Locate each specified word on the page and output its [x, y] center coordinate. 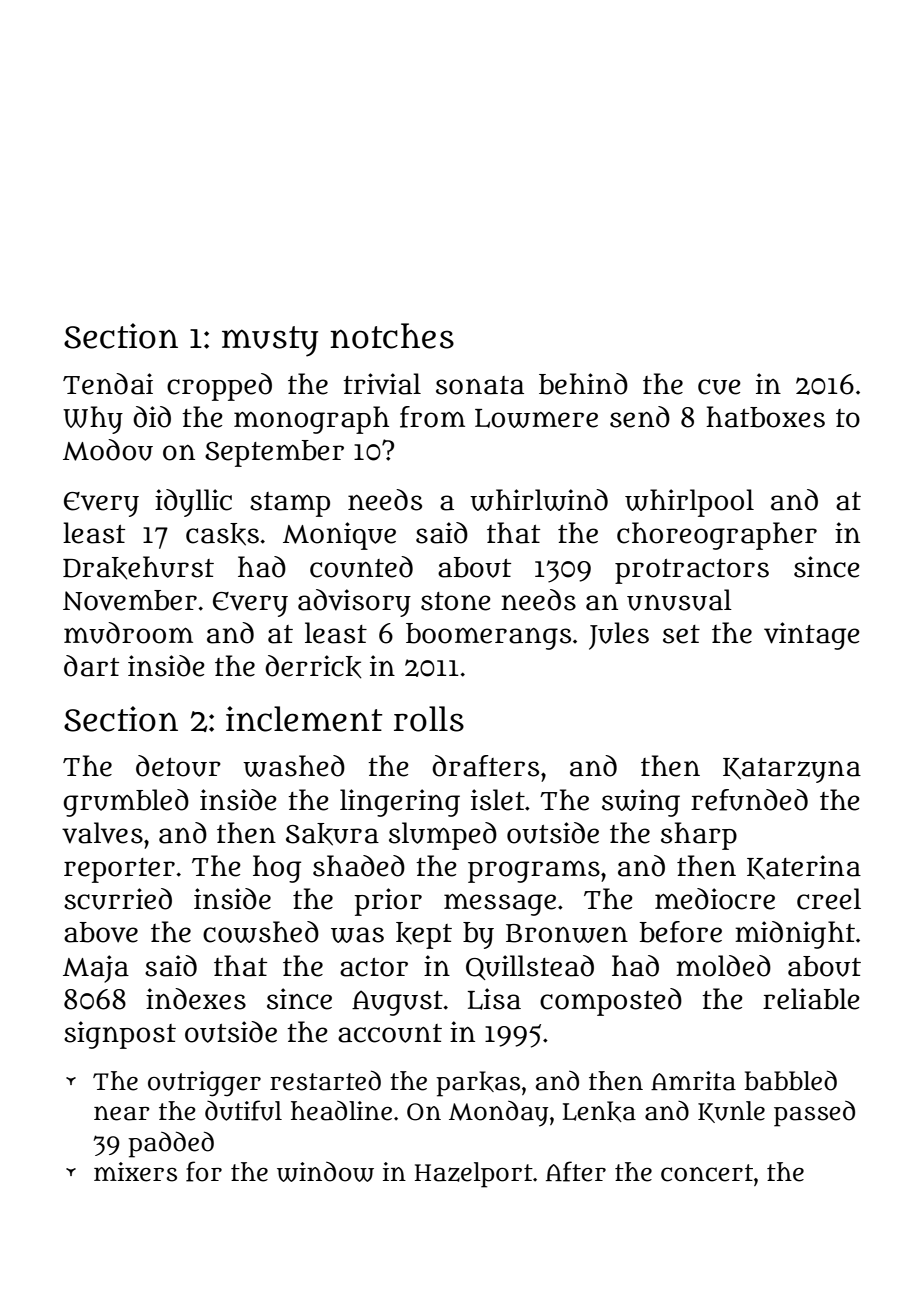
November [130, 600]
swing [641, 803]
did [152, 417]
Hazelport [474, 1175]
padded [171, 1144]
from [432, 417]
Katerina [804, 867]
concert [707, 1173]
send [640, 417]
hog [277, 869]
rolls [429, 719]
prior [388, 902]
